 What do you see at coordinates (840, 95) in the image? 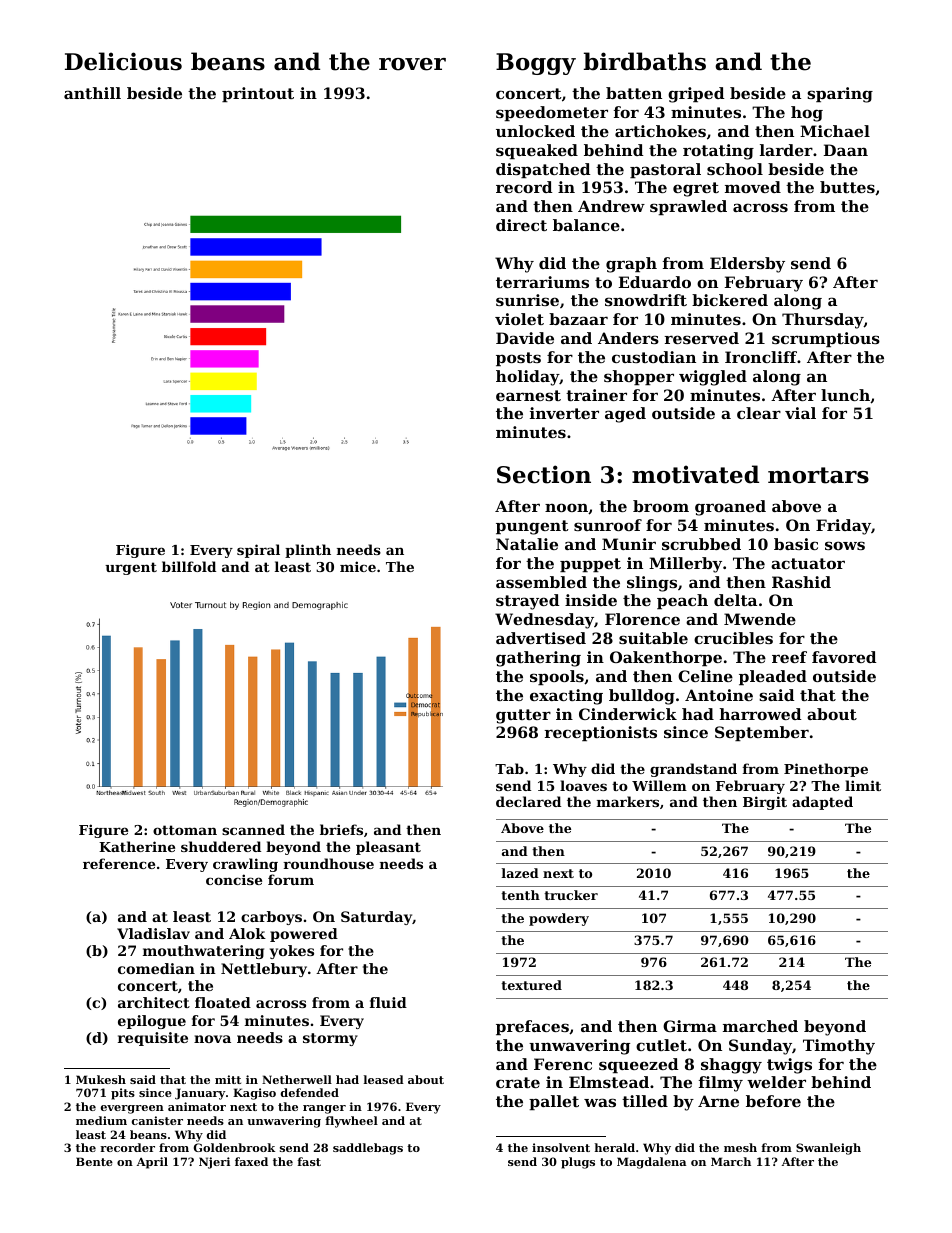
I see `sparing` at bounding box center [840, 95].
